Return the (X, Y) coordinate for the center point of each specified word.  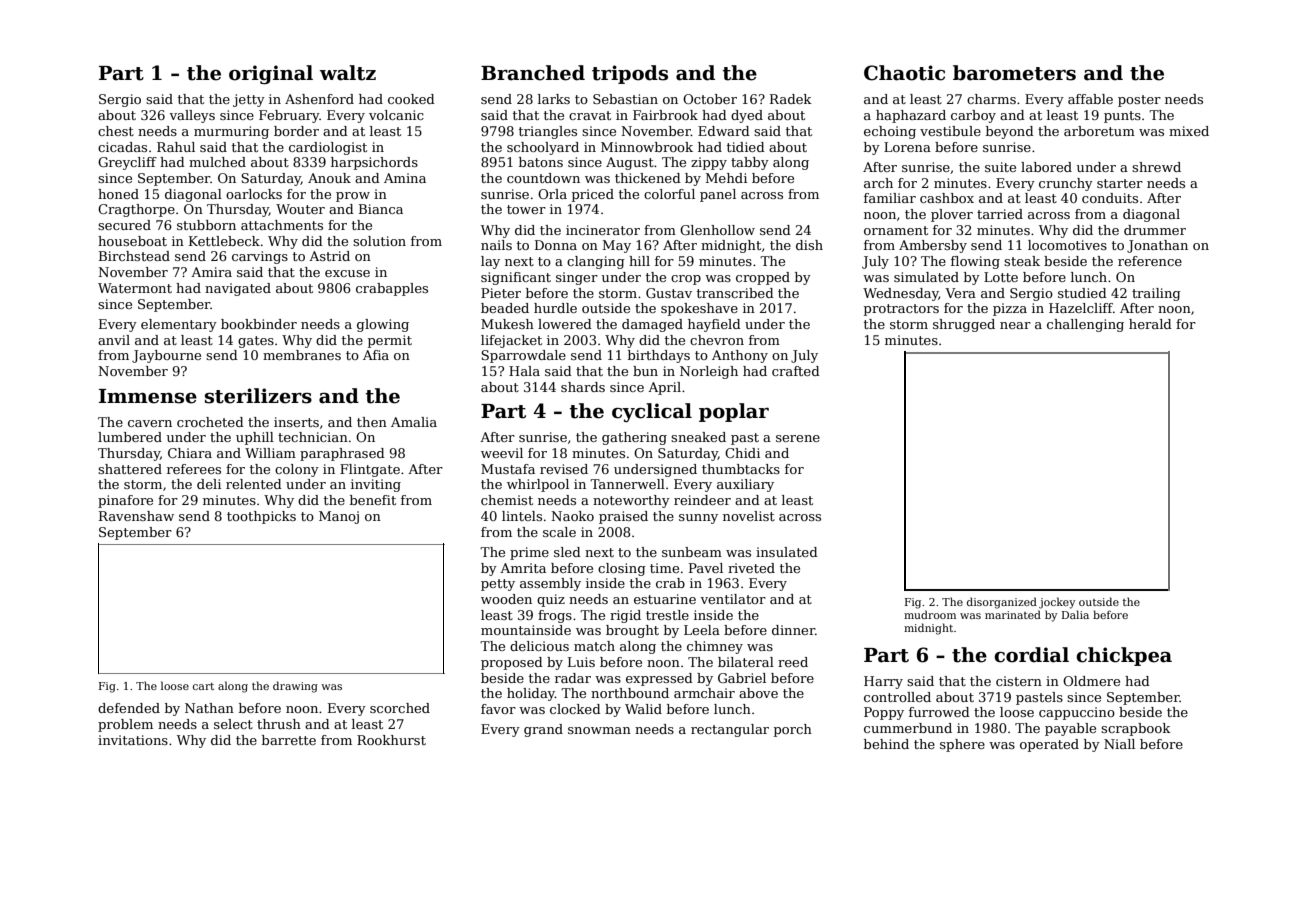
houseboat (132, 241)
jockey (1057, 603)
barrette (289, 740)
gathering (634, 438)
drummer (1155, 230)
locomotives (1067, 245)
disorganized (1002, 603)
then (372, 422)
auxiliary (745, 485)
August (630, 163)
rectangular (730, 730)
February (289, 116)
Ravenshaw (136, 516)
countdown (543, 178)
